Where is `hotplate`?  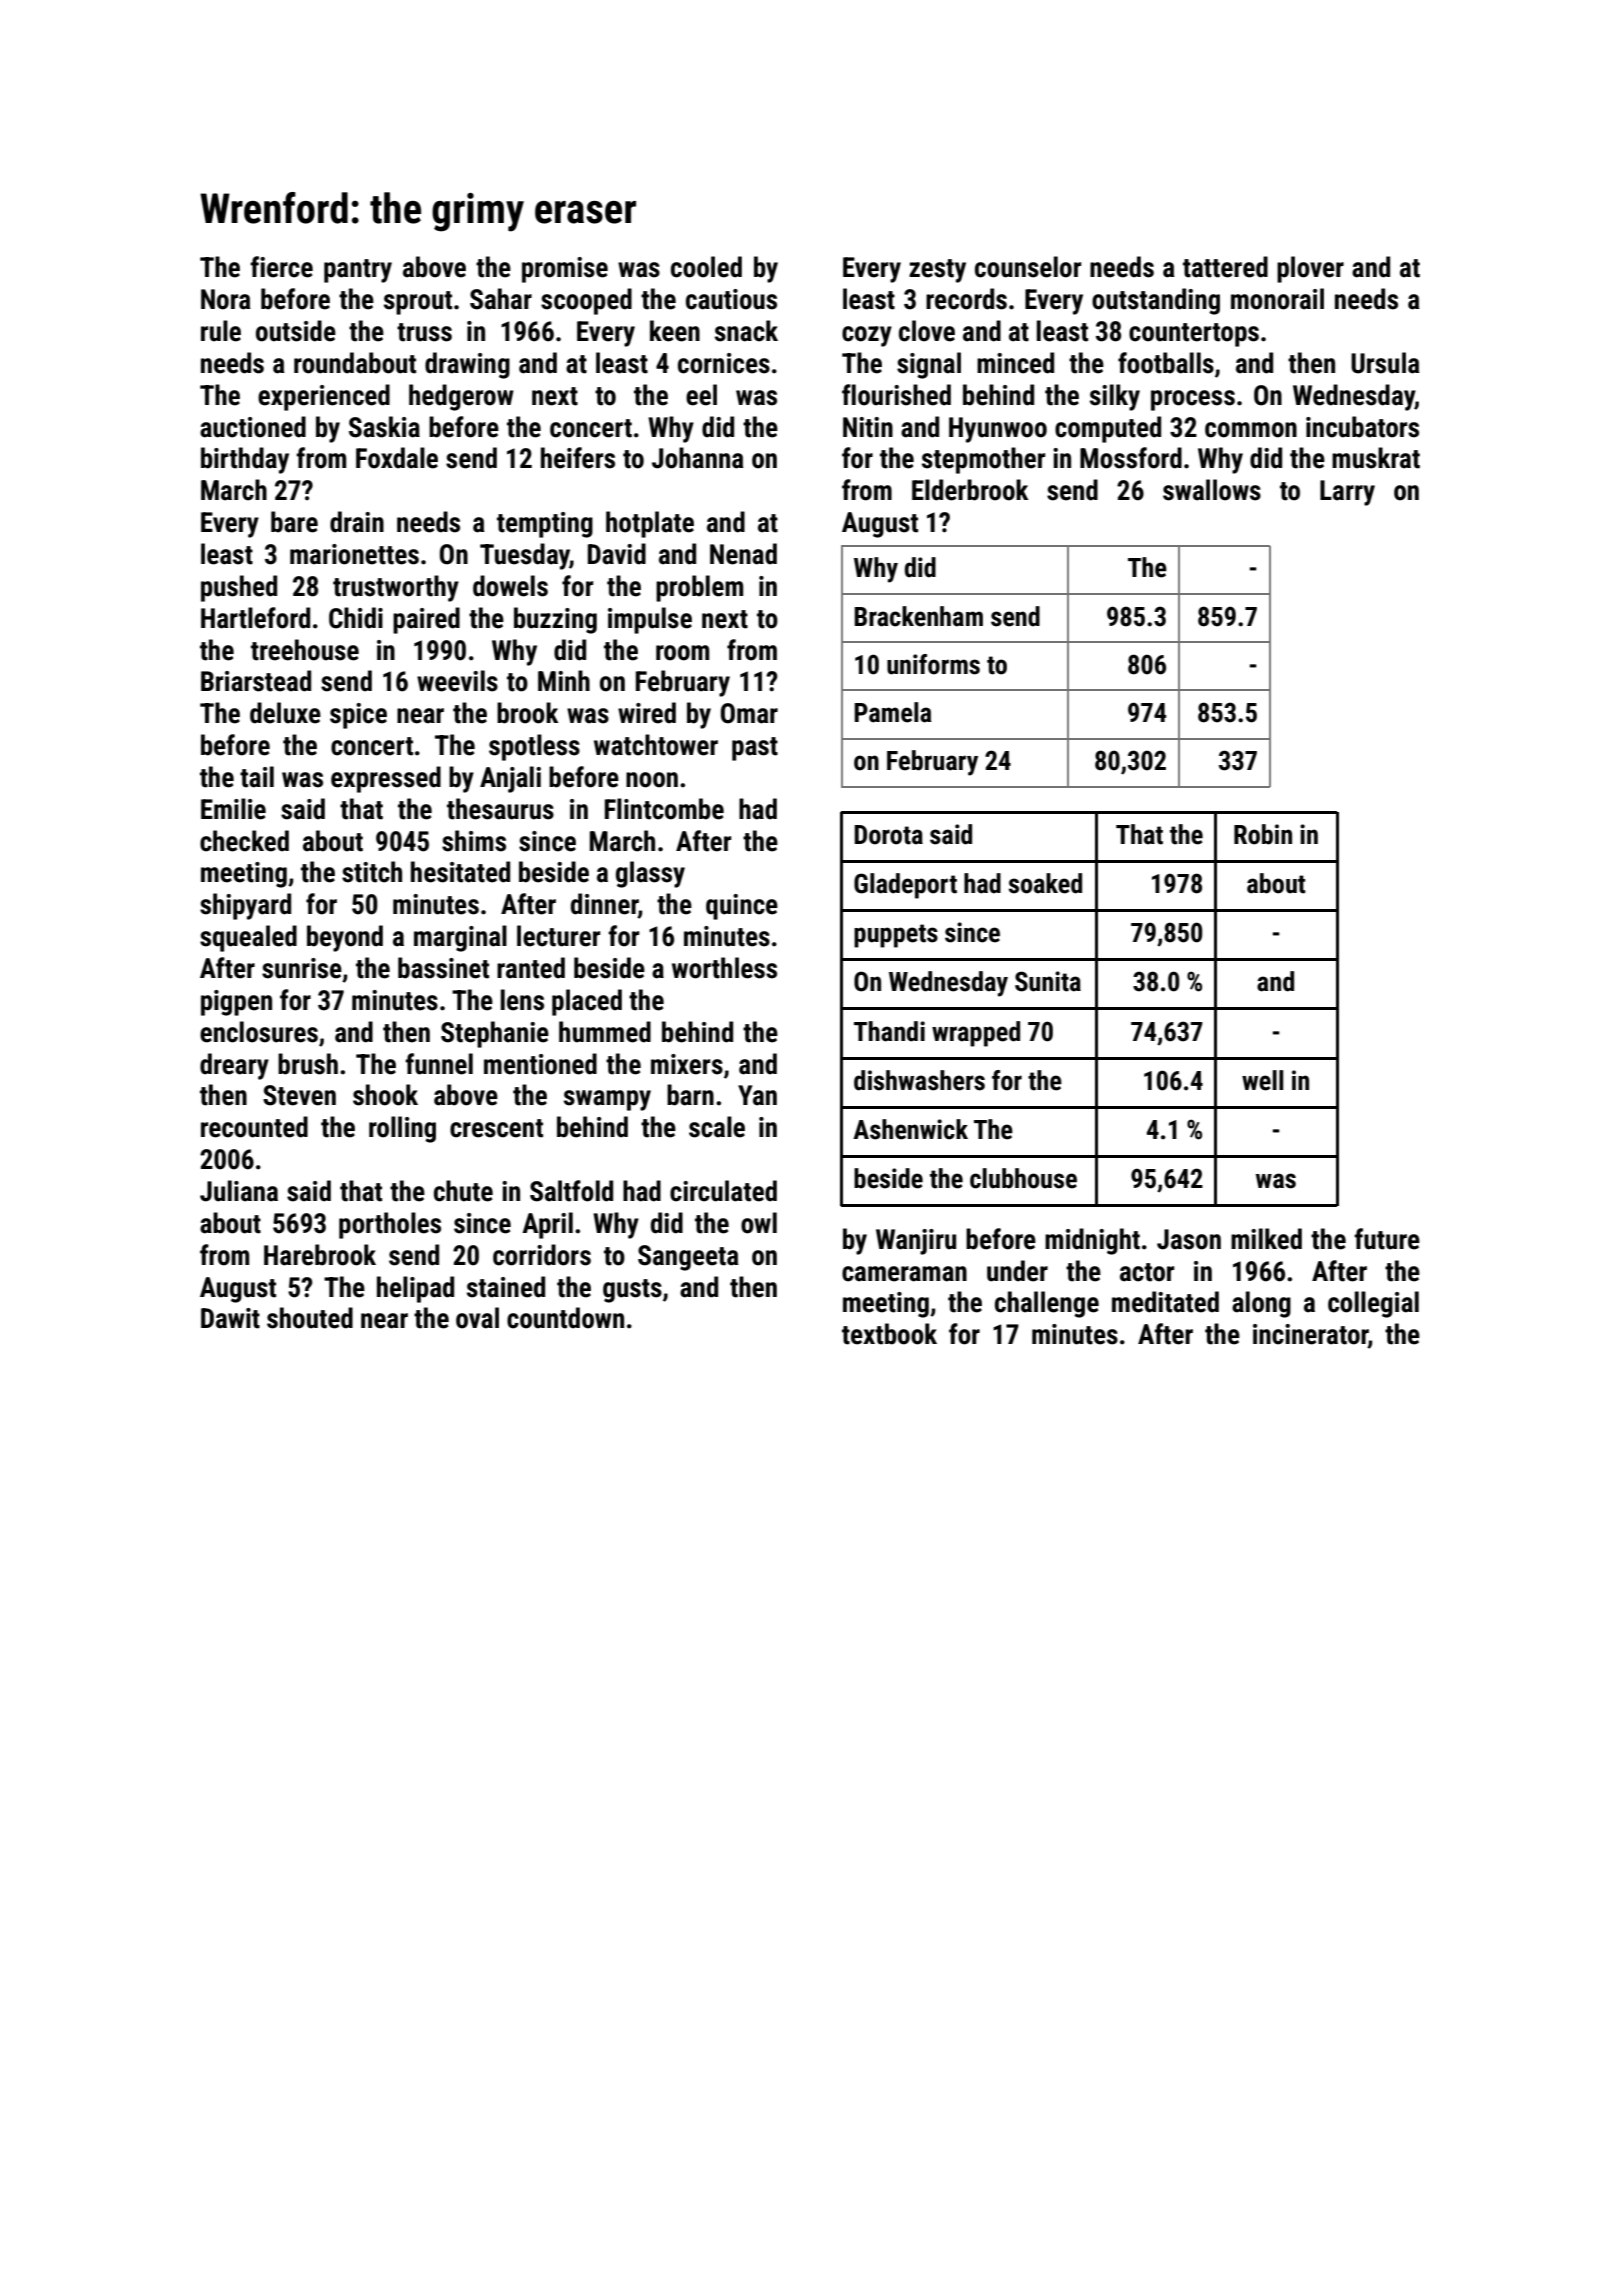
hotplate is located at coordinates (650, 524).
